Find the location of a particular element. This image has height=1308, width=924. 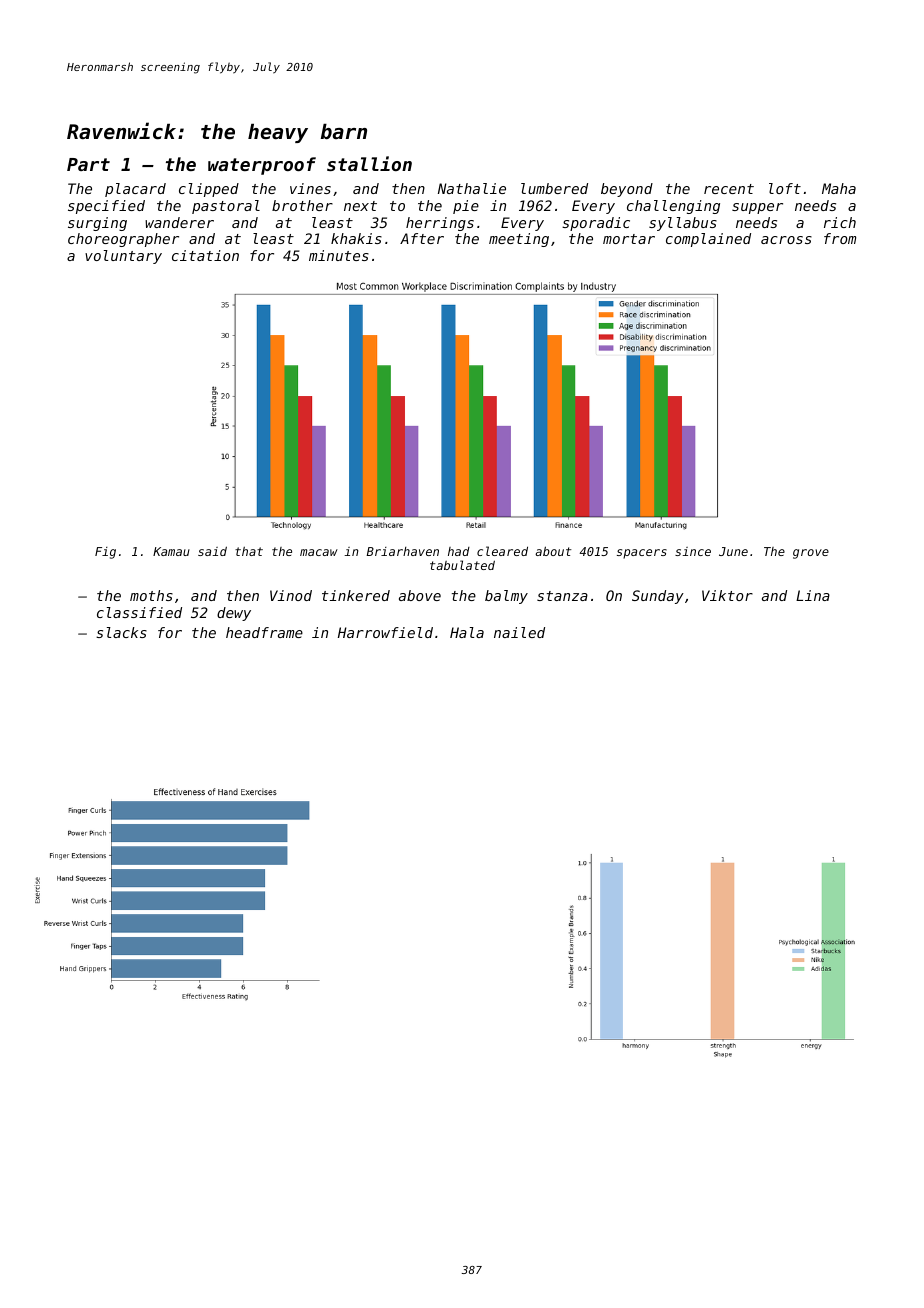

since is located at coordinates (693, 551).
